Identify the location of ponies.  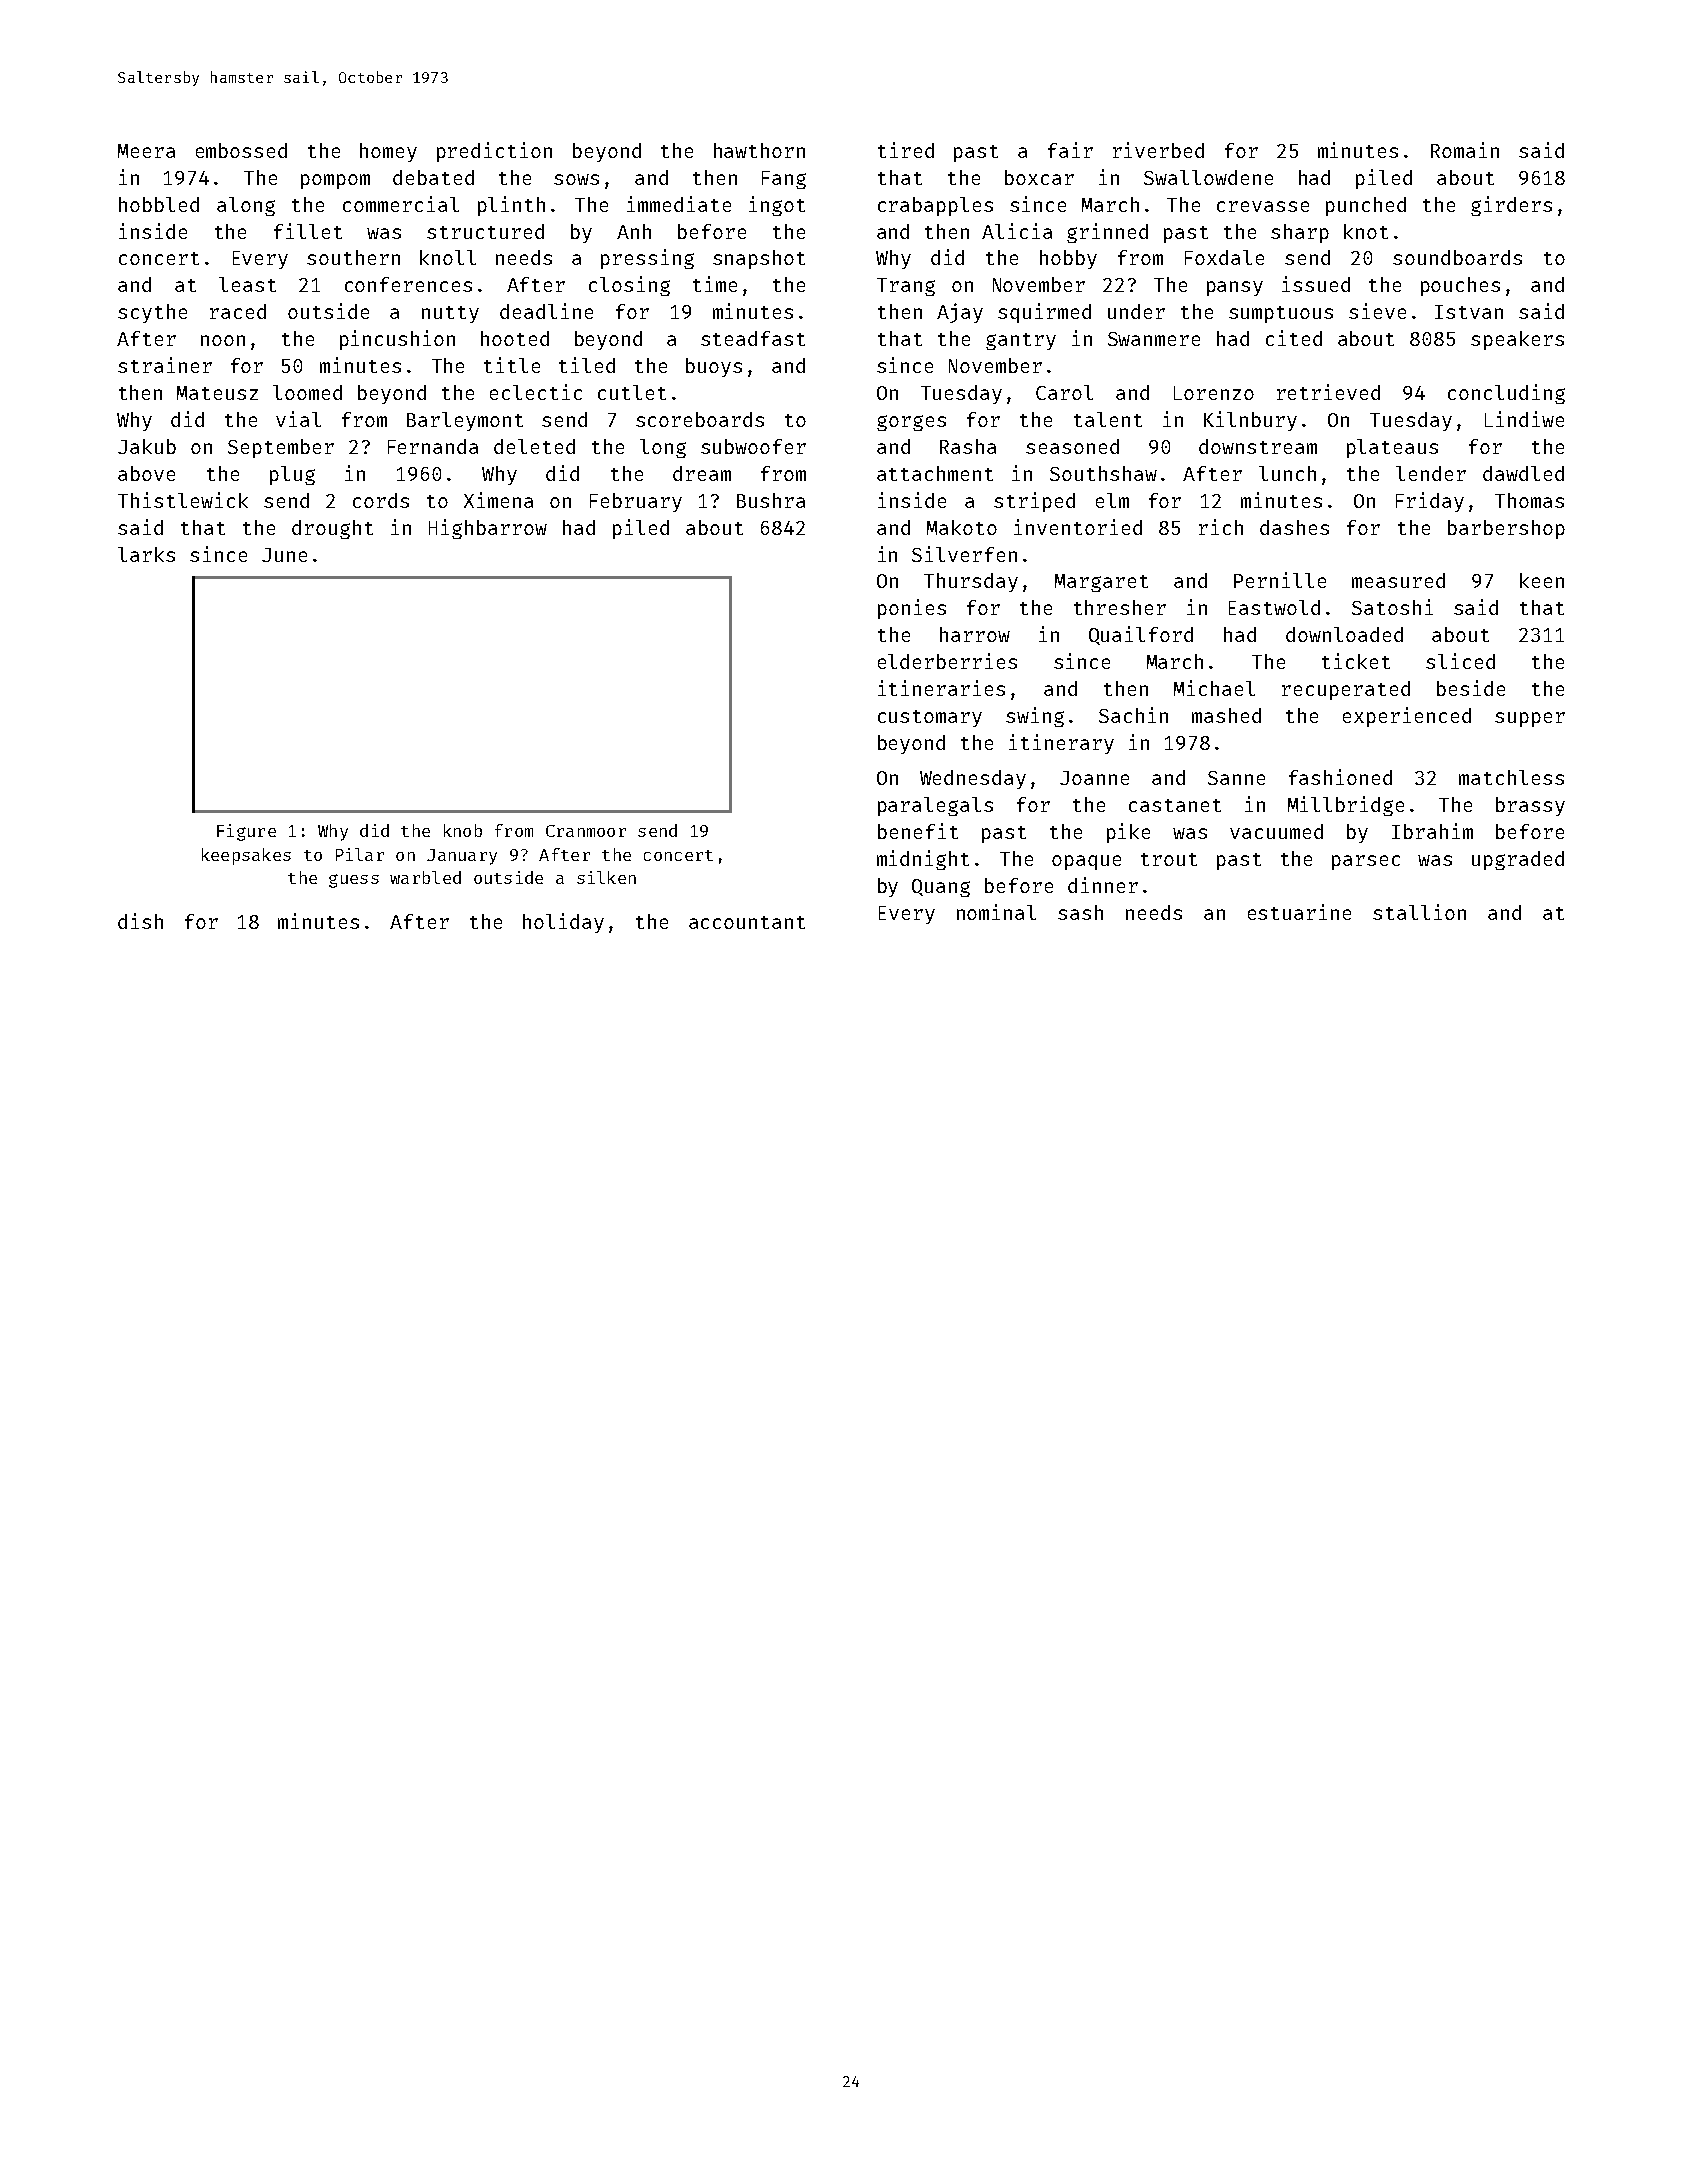
(912, 609).
